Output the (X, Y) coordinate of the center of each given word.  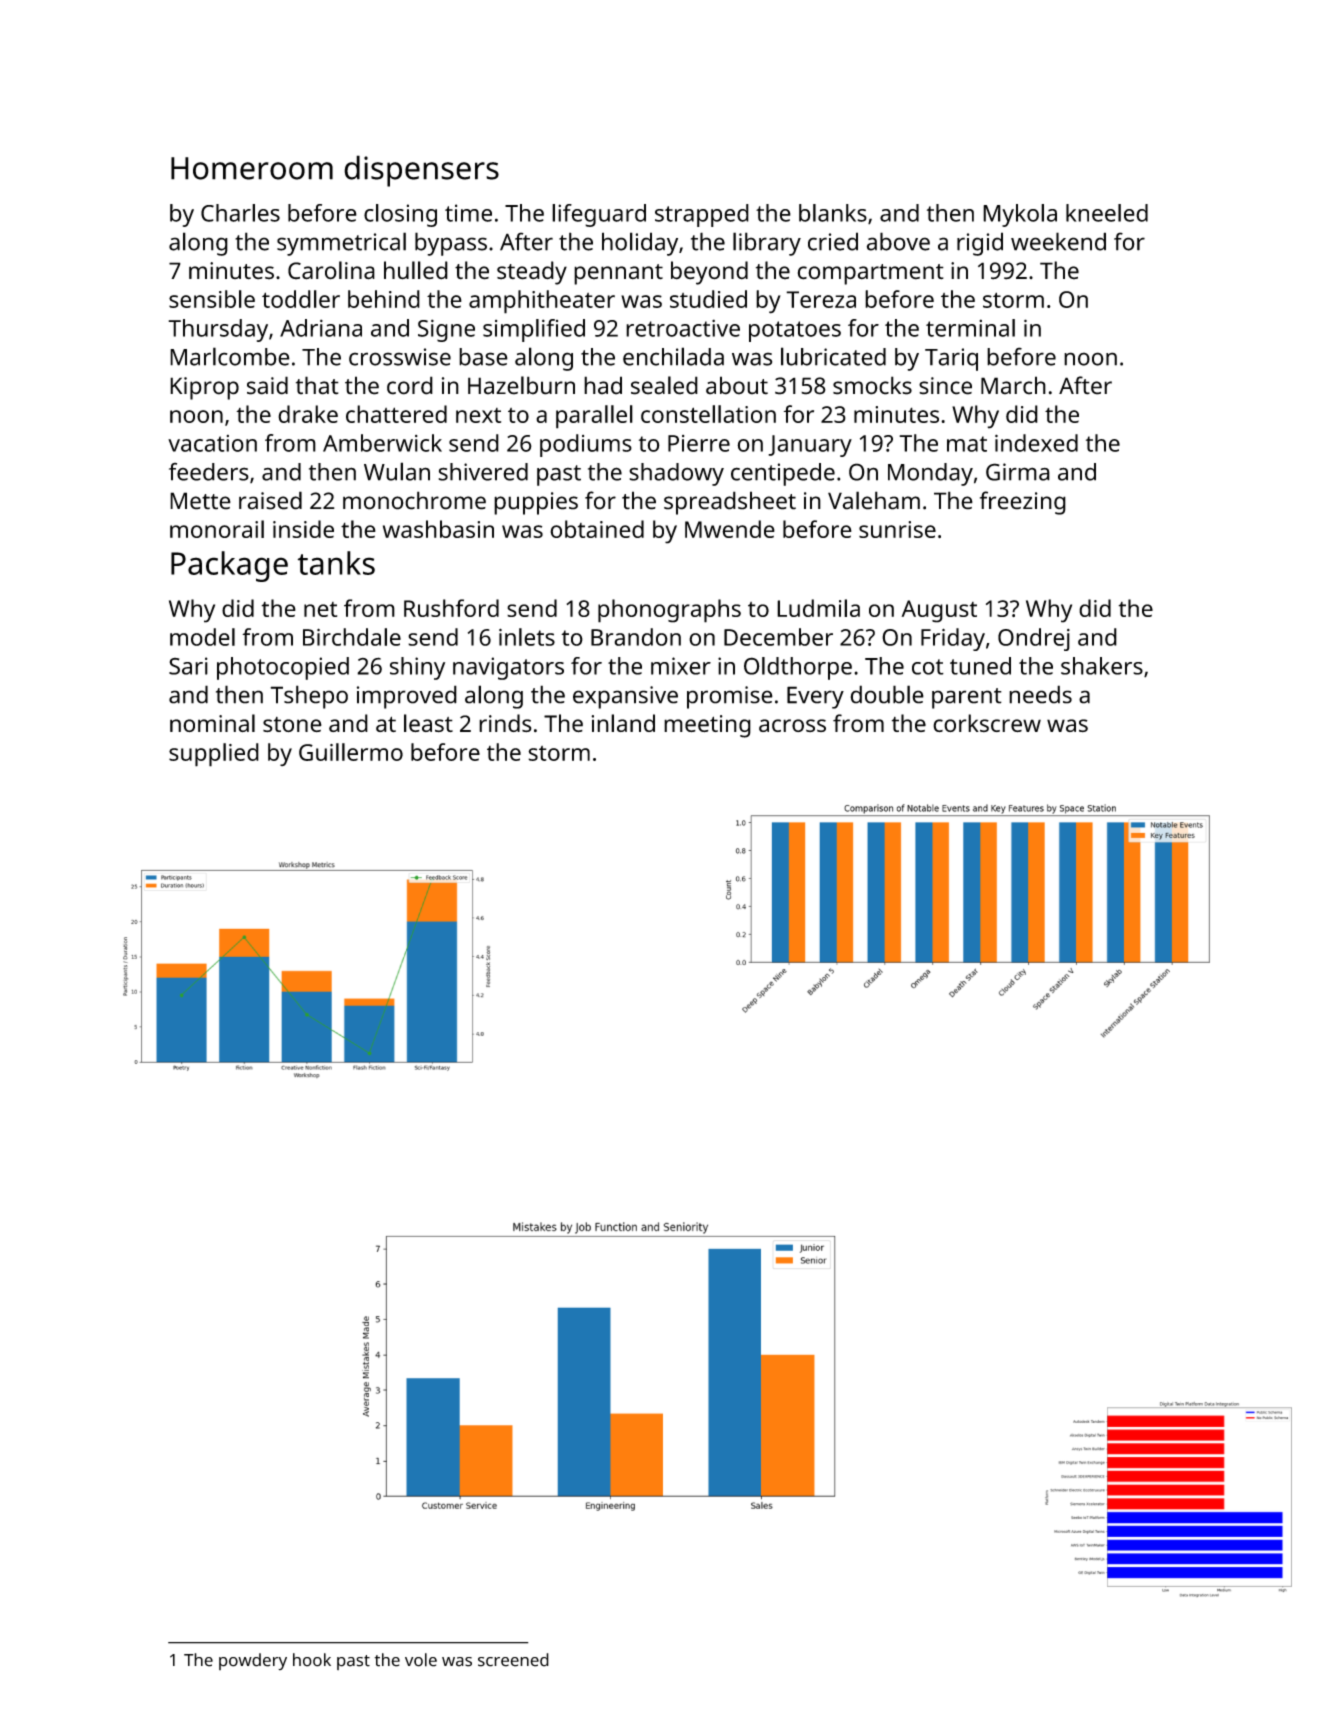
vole (421, 1660)
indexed (1036, 443)
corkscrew (987, 723)
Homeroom (252, 168)
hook (312, 1660)
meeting (707, 726)
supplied (214, 755)
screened (513, 1660)
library (767, 244)
